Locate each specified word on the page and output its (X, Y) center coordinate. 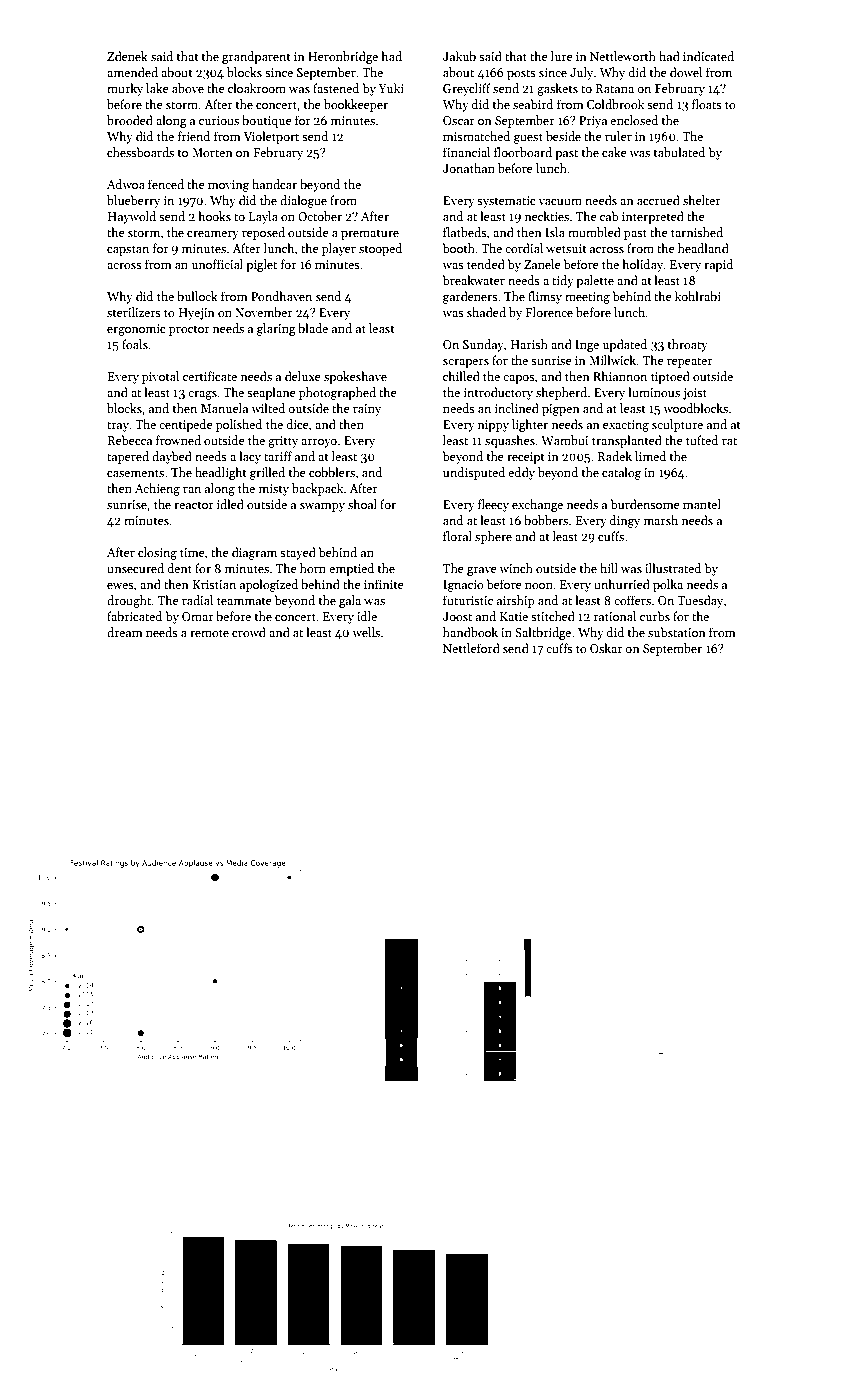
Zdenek (127, 56)
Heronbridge (343, 57)
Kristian (214, 584)
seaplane (271, 393)
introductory (498, 393)
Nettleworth (623, 56)
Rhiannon (620, 376)
